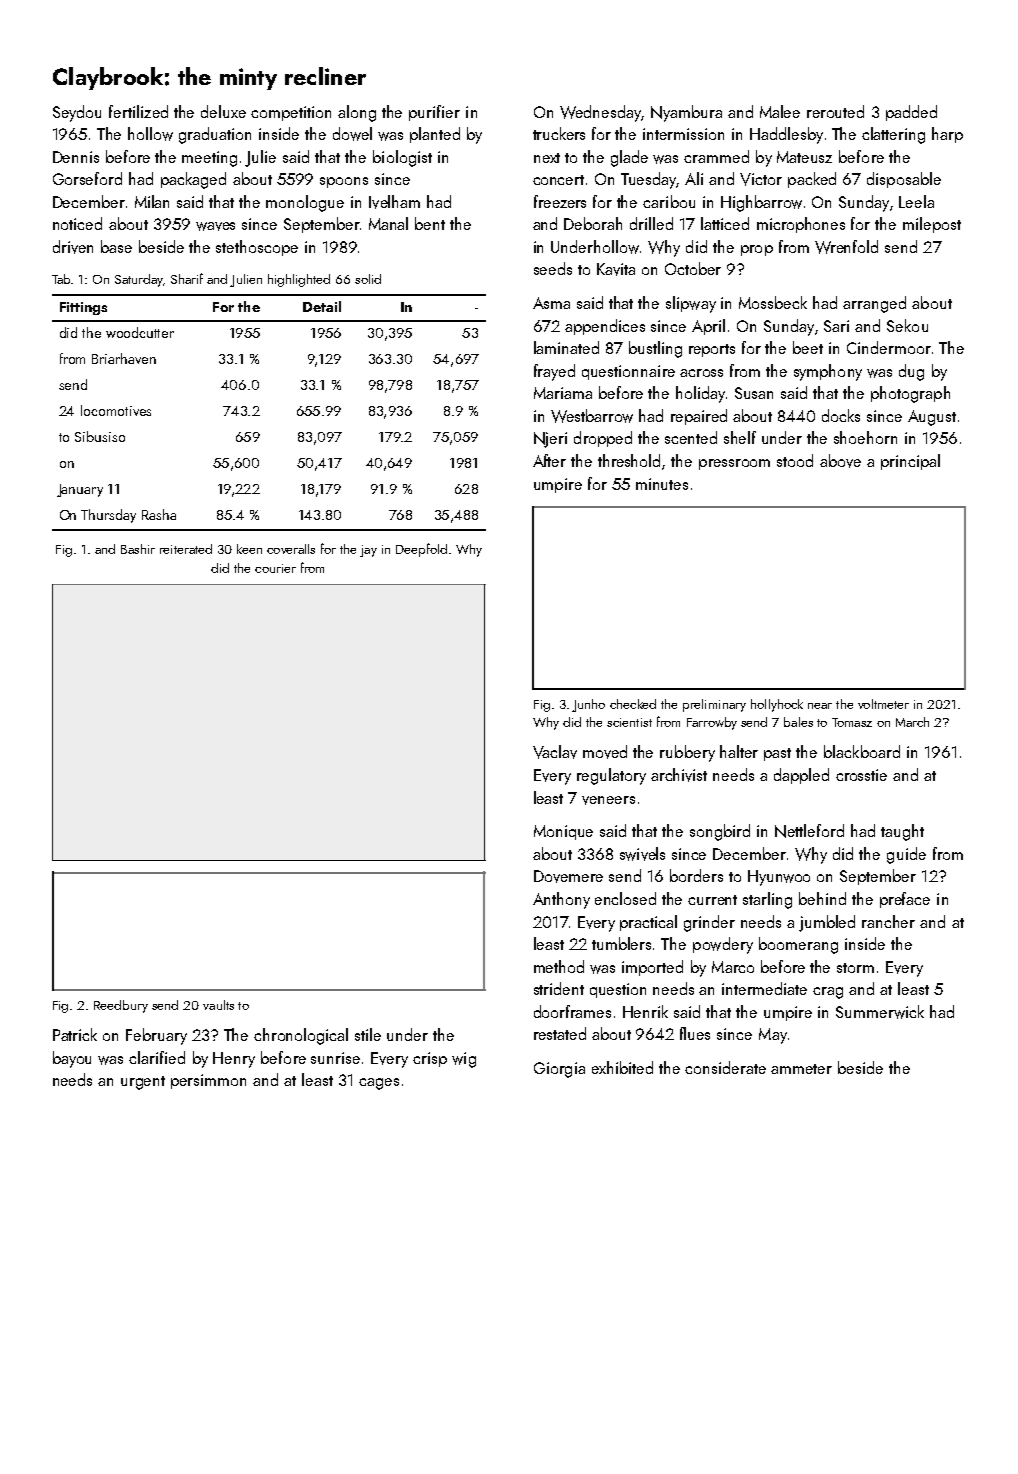  I want to click on reiterated, so click(186, 549).
